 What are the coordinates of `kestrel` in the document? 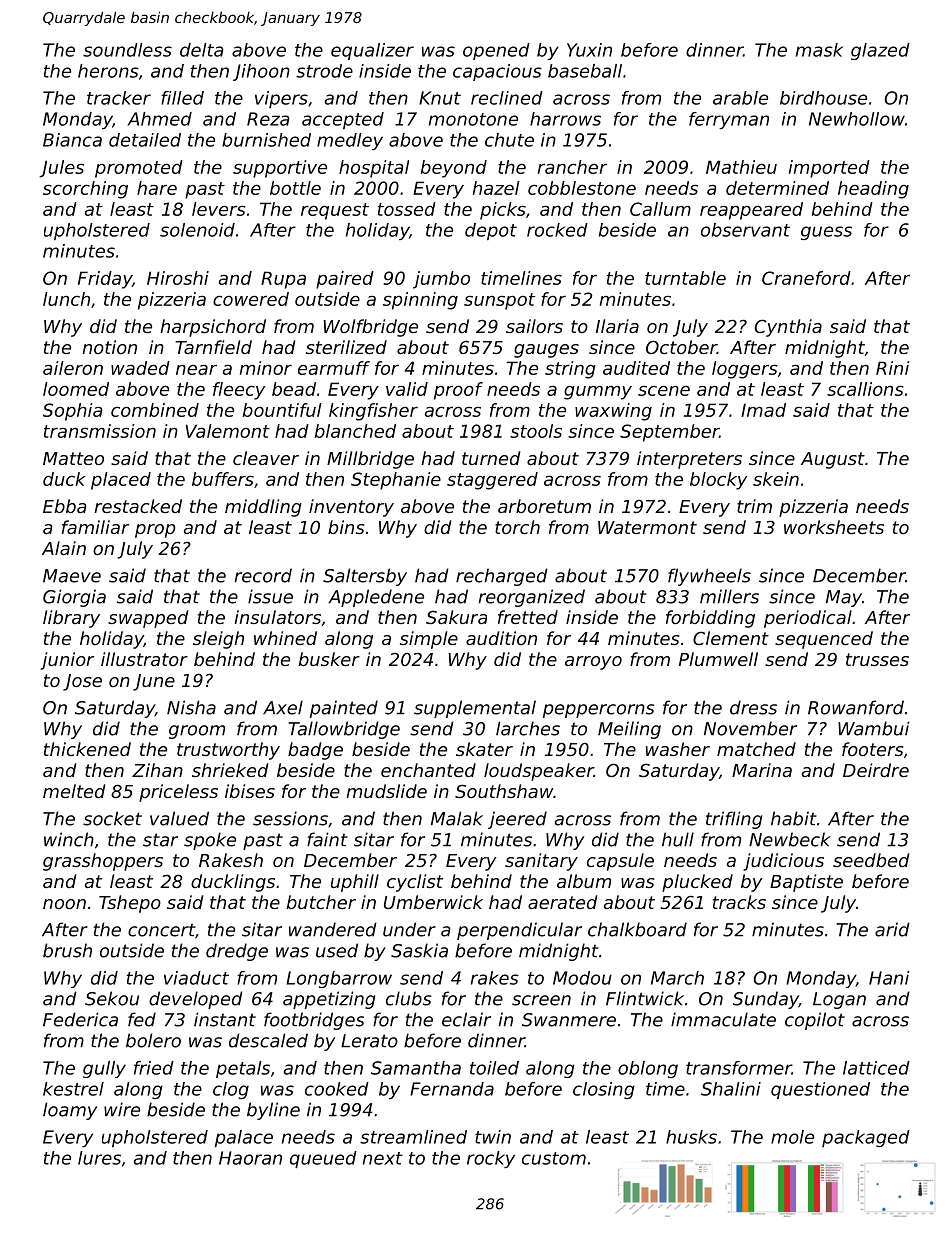 It's located at (73, 1089).
